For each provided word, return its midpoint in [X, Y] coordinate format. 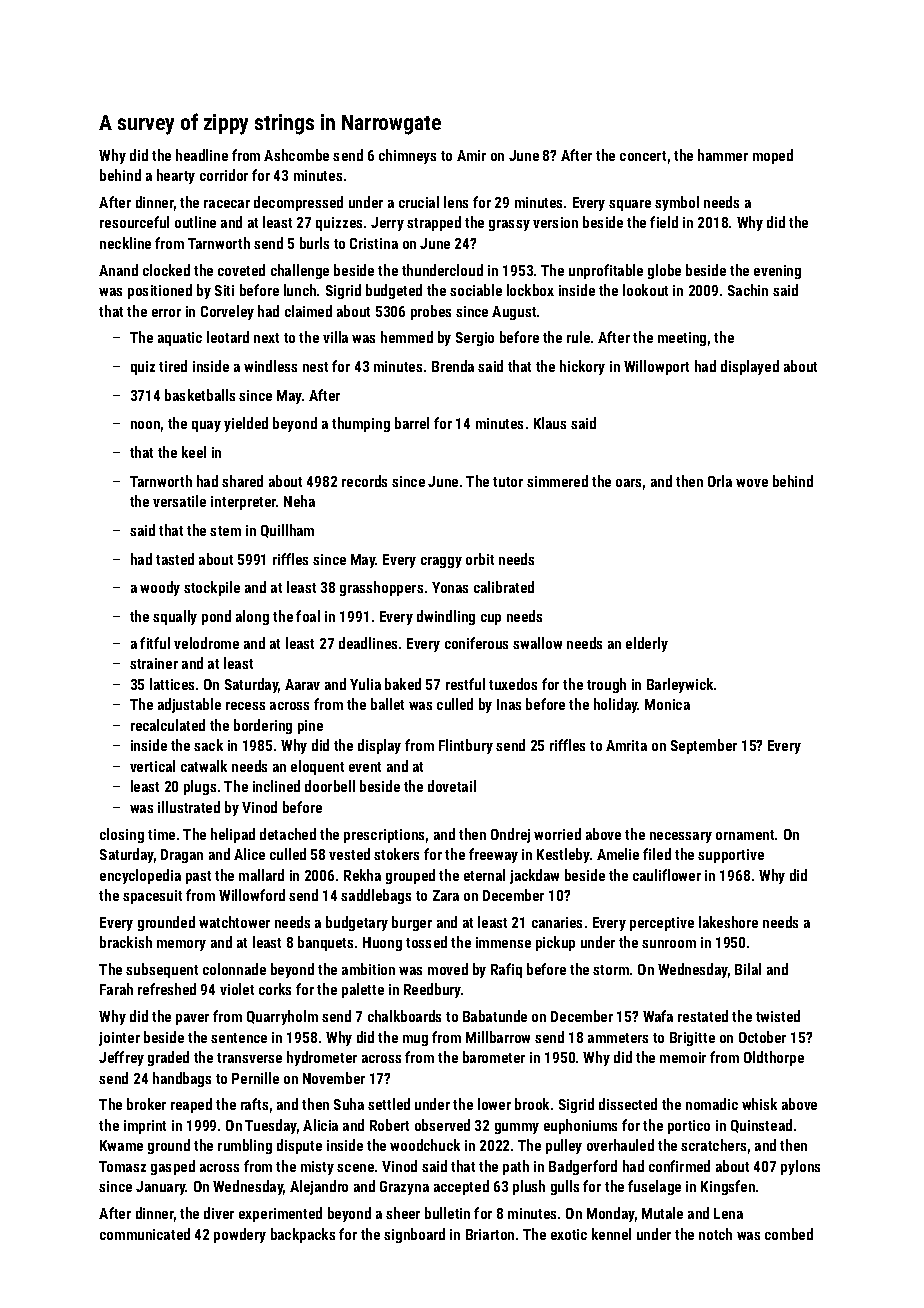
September [704, 746]
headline [202, 155]
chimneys [407, 156]
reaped [191, 1105]
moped [773, 156]
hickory [582, 367]
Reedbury [433, 990]
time [161, 834]
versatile [179, 501]
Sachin [748, 290]
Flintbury [466, 746]
